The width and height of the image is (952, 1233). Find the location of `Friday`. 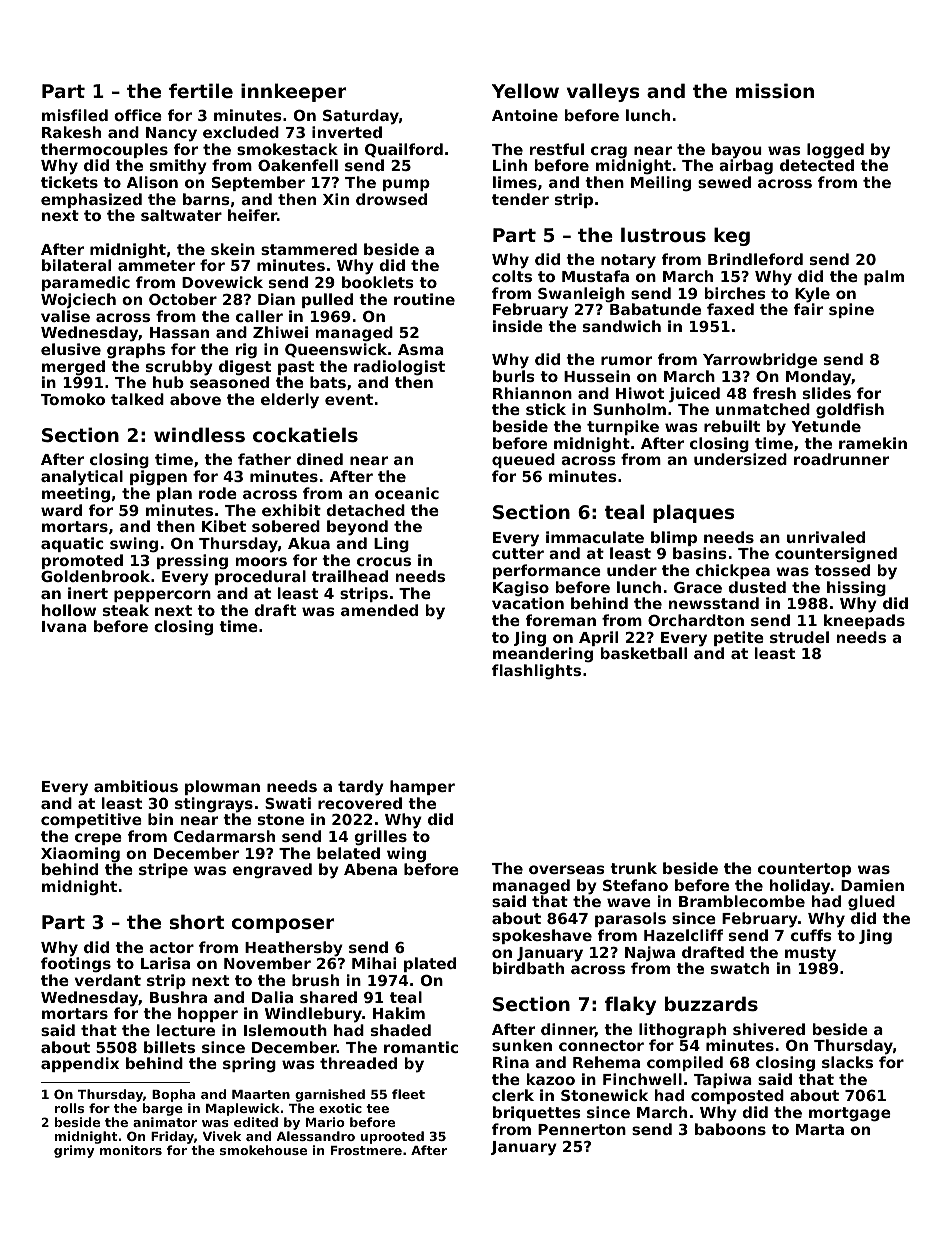

Friday is located at coordinates (172, 1137).
